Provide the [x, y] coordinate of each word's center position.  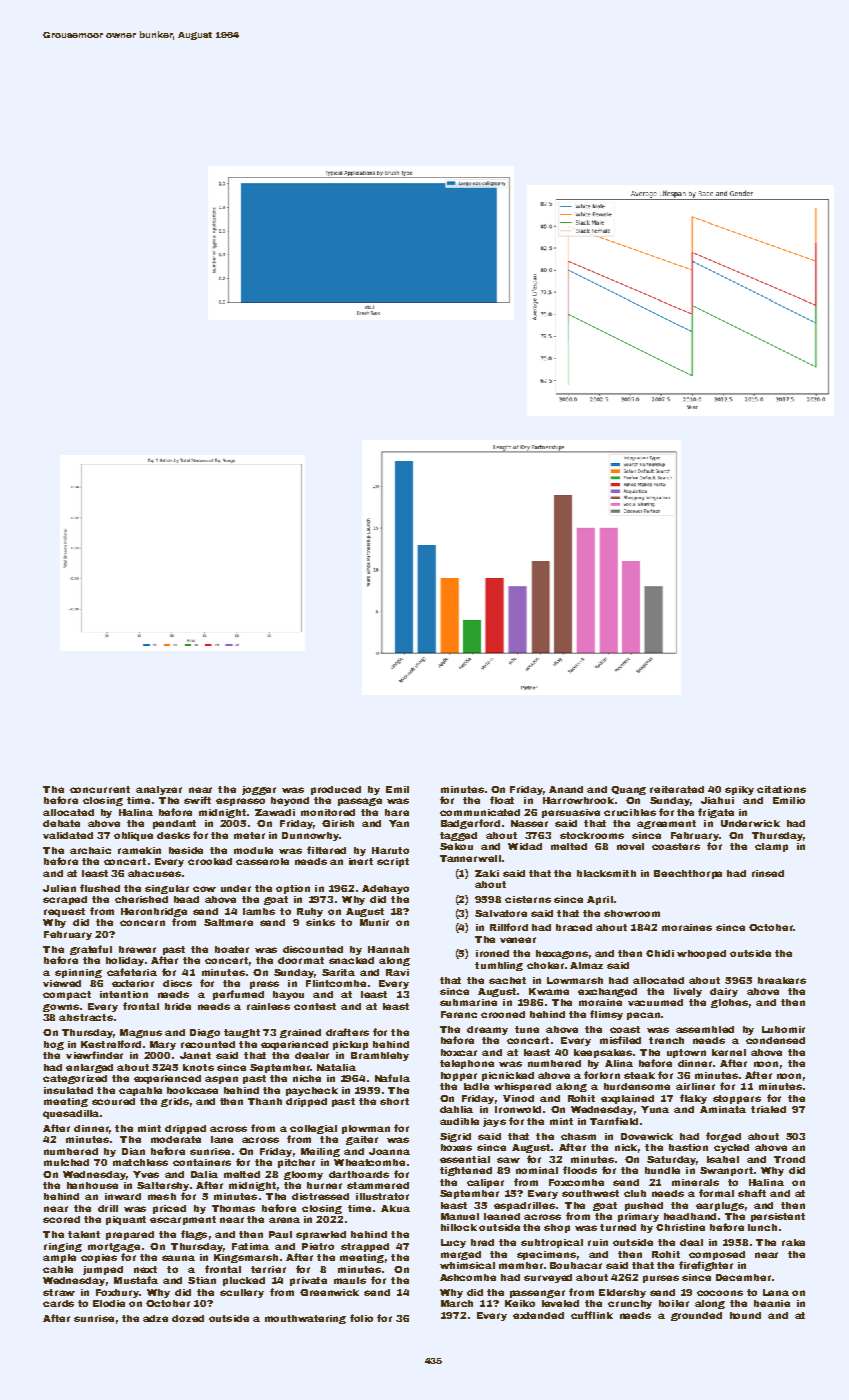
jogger [259, 790]
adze [155, 1318]
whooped [701, 954]
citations [781, 789]
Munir [374, 922]
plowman [366, 1129]
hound [745, 1315]
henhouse [92, 1185]
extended [538, 1315]
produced [336, 790]
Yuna [655, 1109]
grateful [91, 950]
